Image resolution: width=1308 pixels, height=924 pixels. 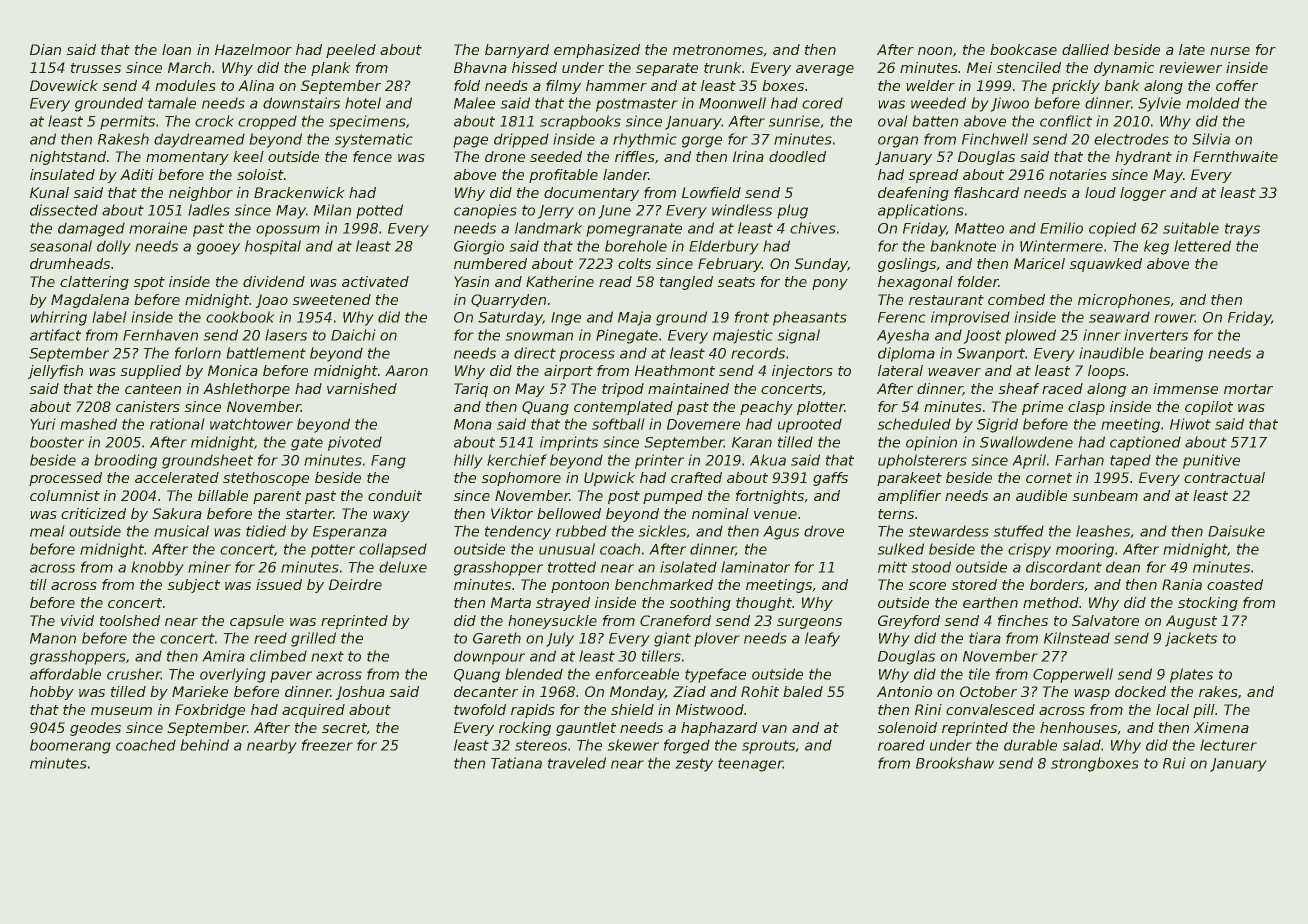 I want to click on microphones, so click(x=1124, y=301).
